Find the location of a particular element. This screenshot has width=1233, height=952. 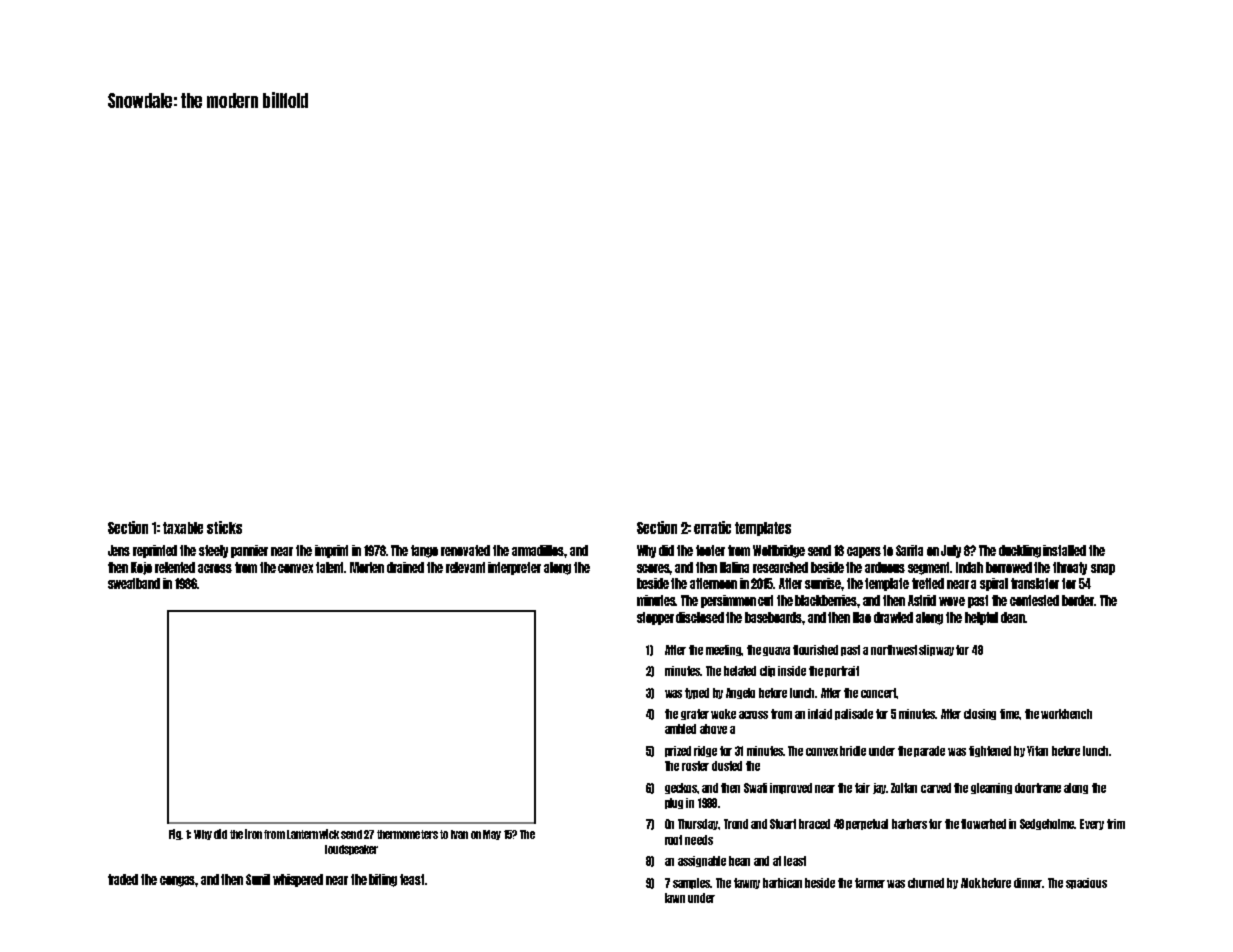

erratic is located at coordinates (712, 527).
